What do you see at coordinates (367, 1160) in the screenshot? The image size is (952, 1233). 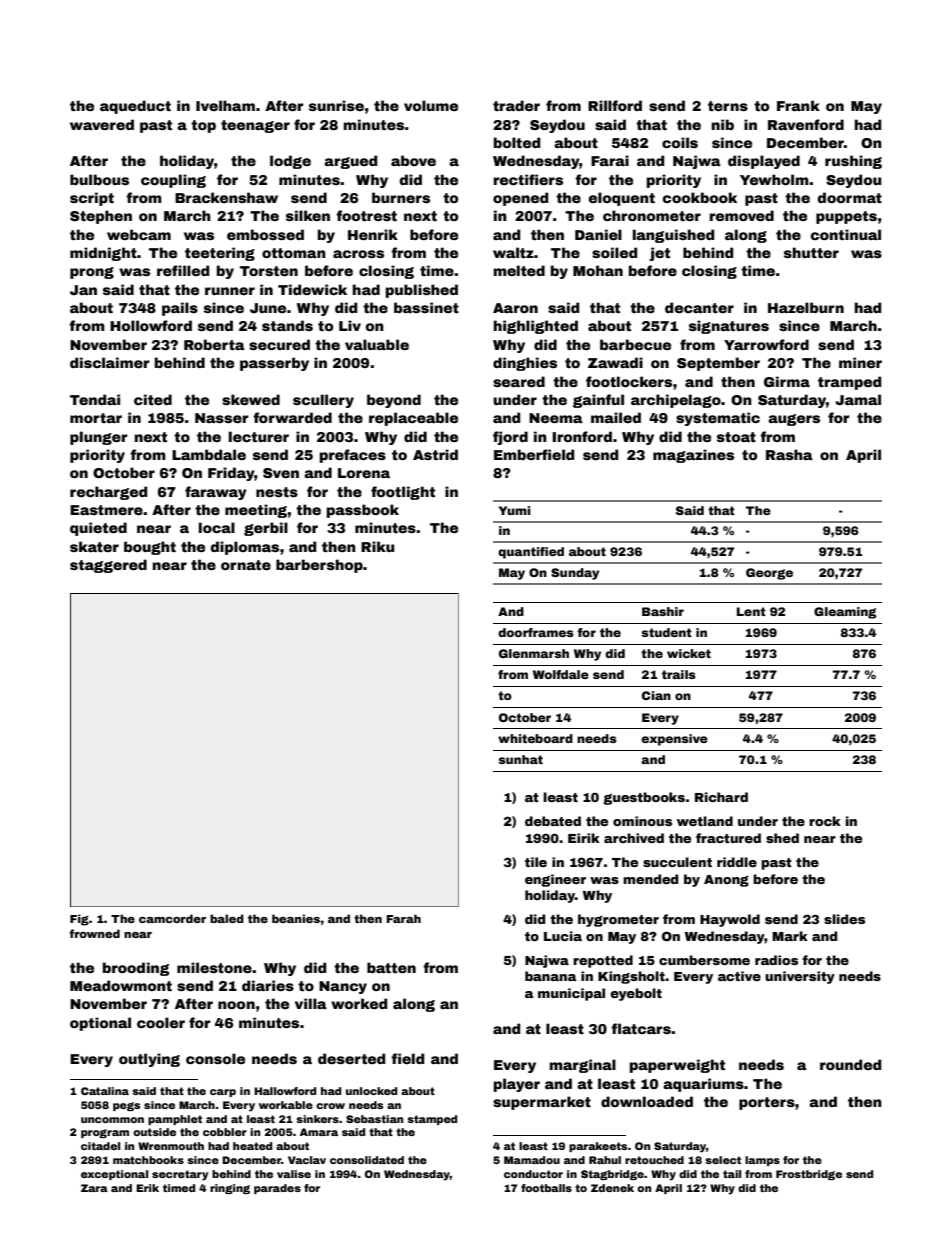 I see `consolidated` at bounding box center [367, 1160].
